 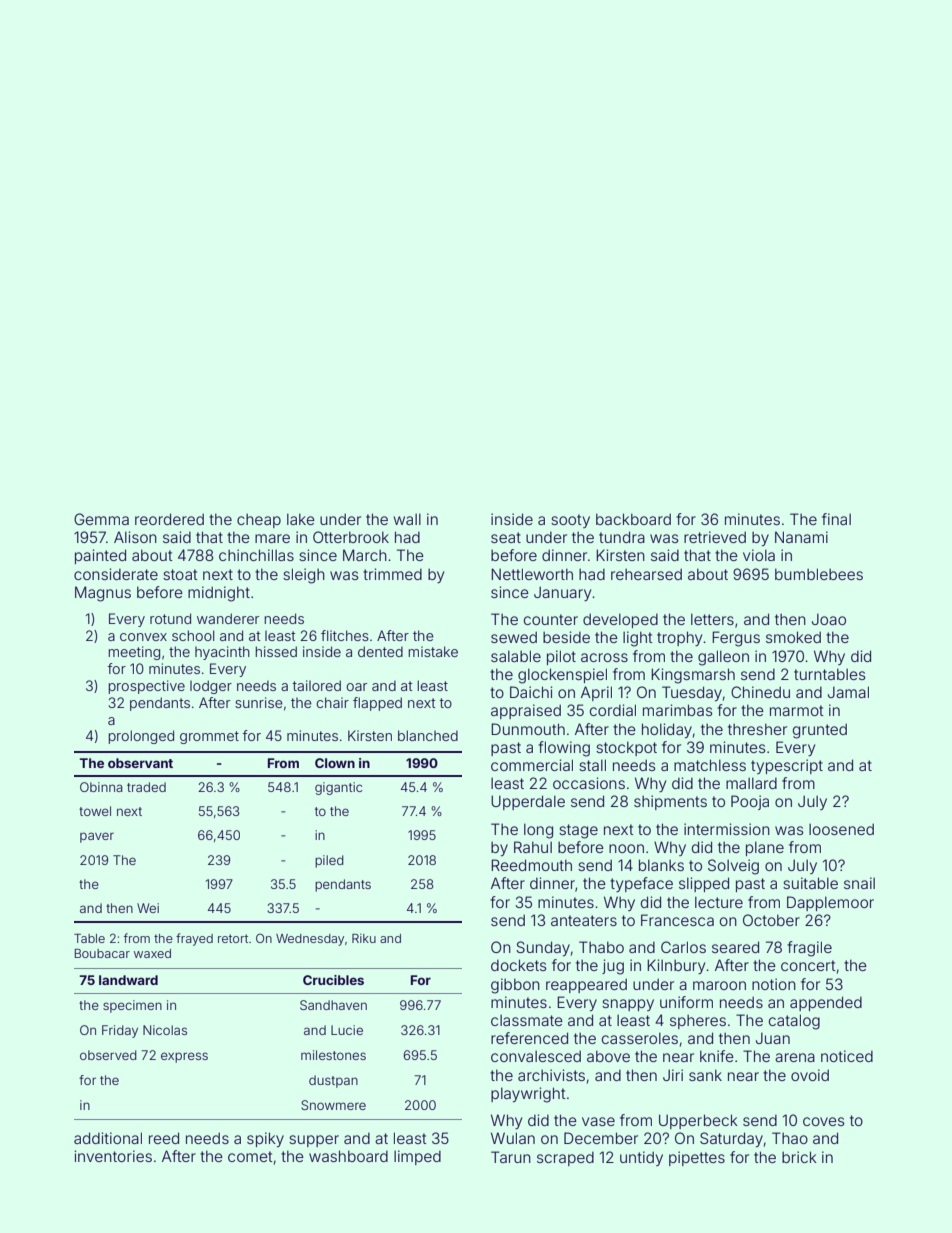 What do you see at coordinates (250, 1156) in the image?
I see `comet` at bounding box center [250, 1156].
